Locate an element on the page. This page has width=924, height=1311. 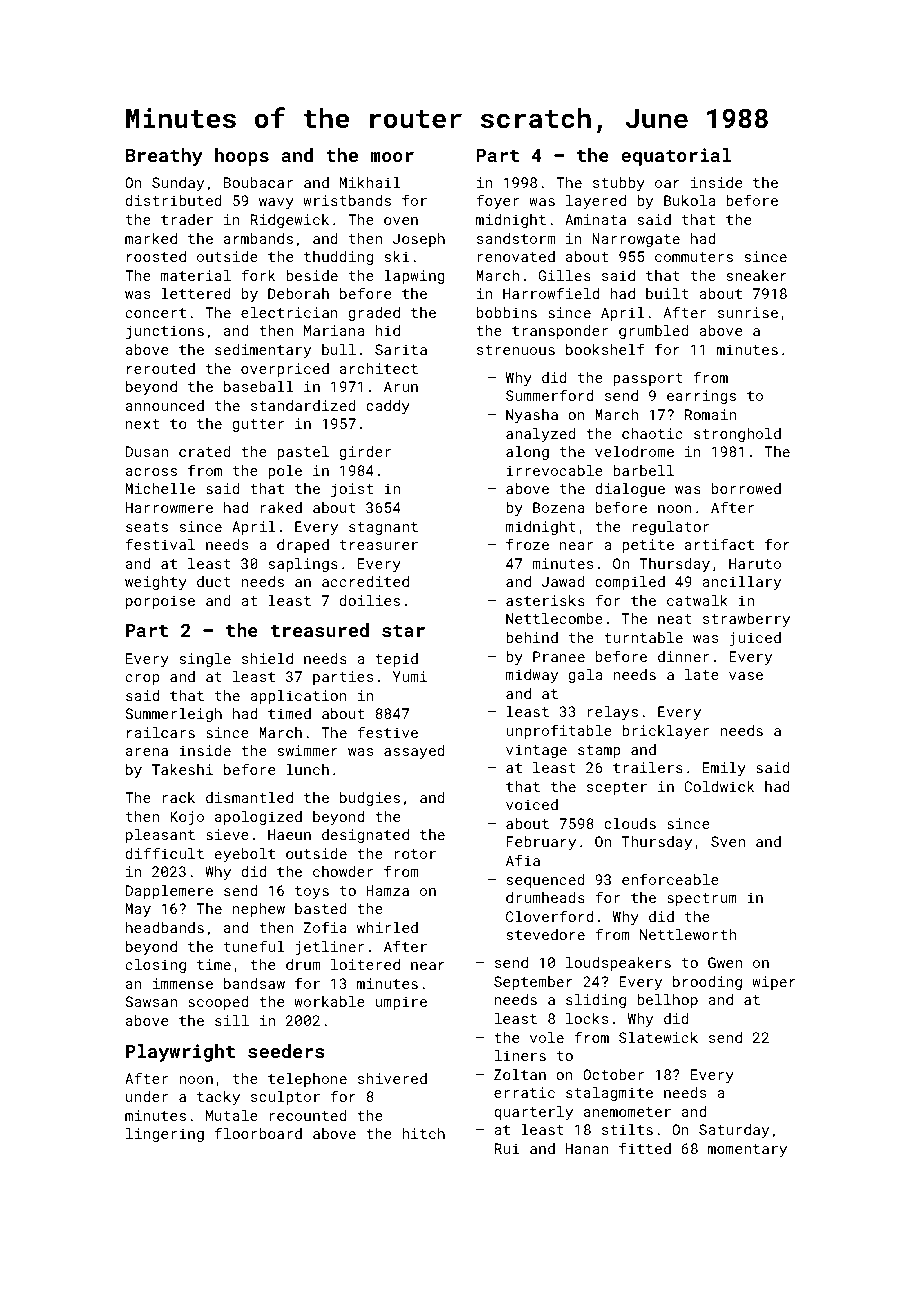
sneaker is located at coordinates (757, 275).
